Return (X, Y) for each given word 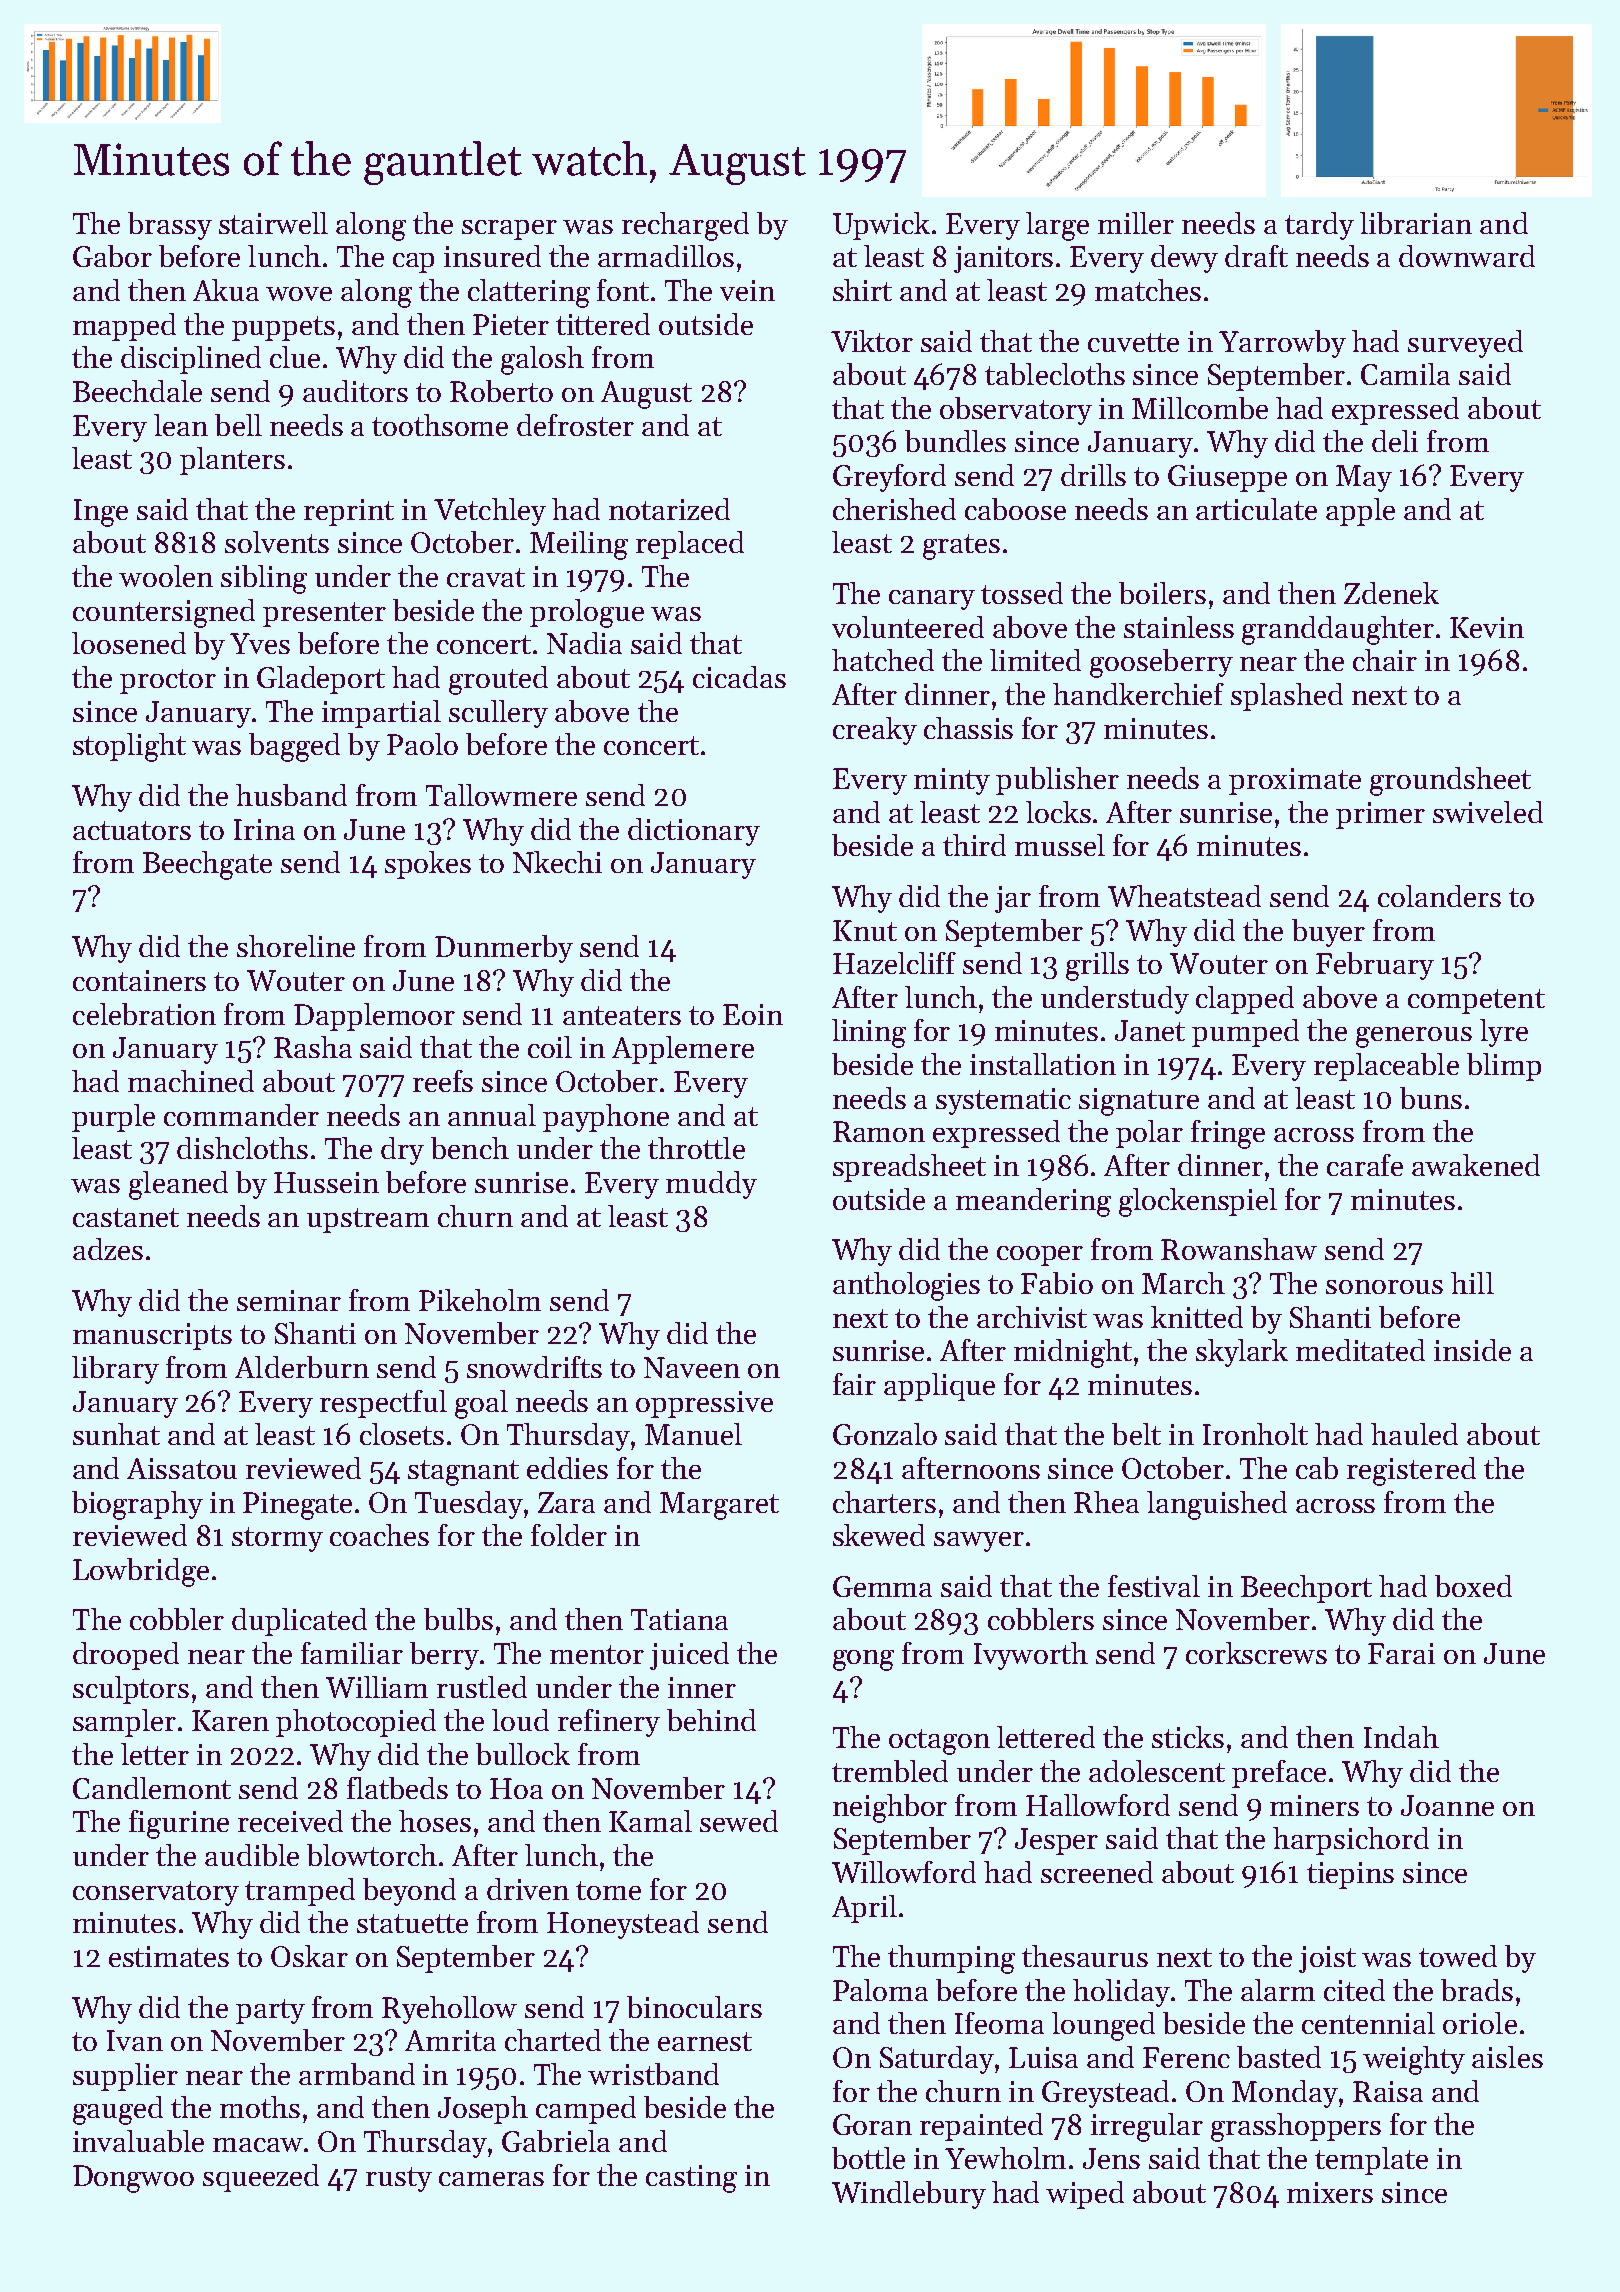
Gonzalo (885, 1434)
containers (139, 980)
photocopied (356, 1723)
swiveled (1488, 812)
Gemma (882, 1586)
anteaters (622, 1015)
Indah (1401, 1737)
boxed (1473, 1586)
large (1057, 226)
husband (291, 795)
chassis (968, 728)
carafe (1365, 1165)
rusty (399, 2179)
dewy (1184, 259)
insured (492, 256)
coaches (379, 1535)
